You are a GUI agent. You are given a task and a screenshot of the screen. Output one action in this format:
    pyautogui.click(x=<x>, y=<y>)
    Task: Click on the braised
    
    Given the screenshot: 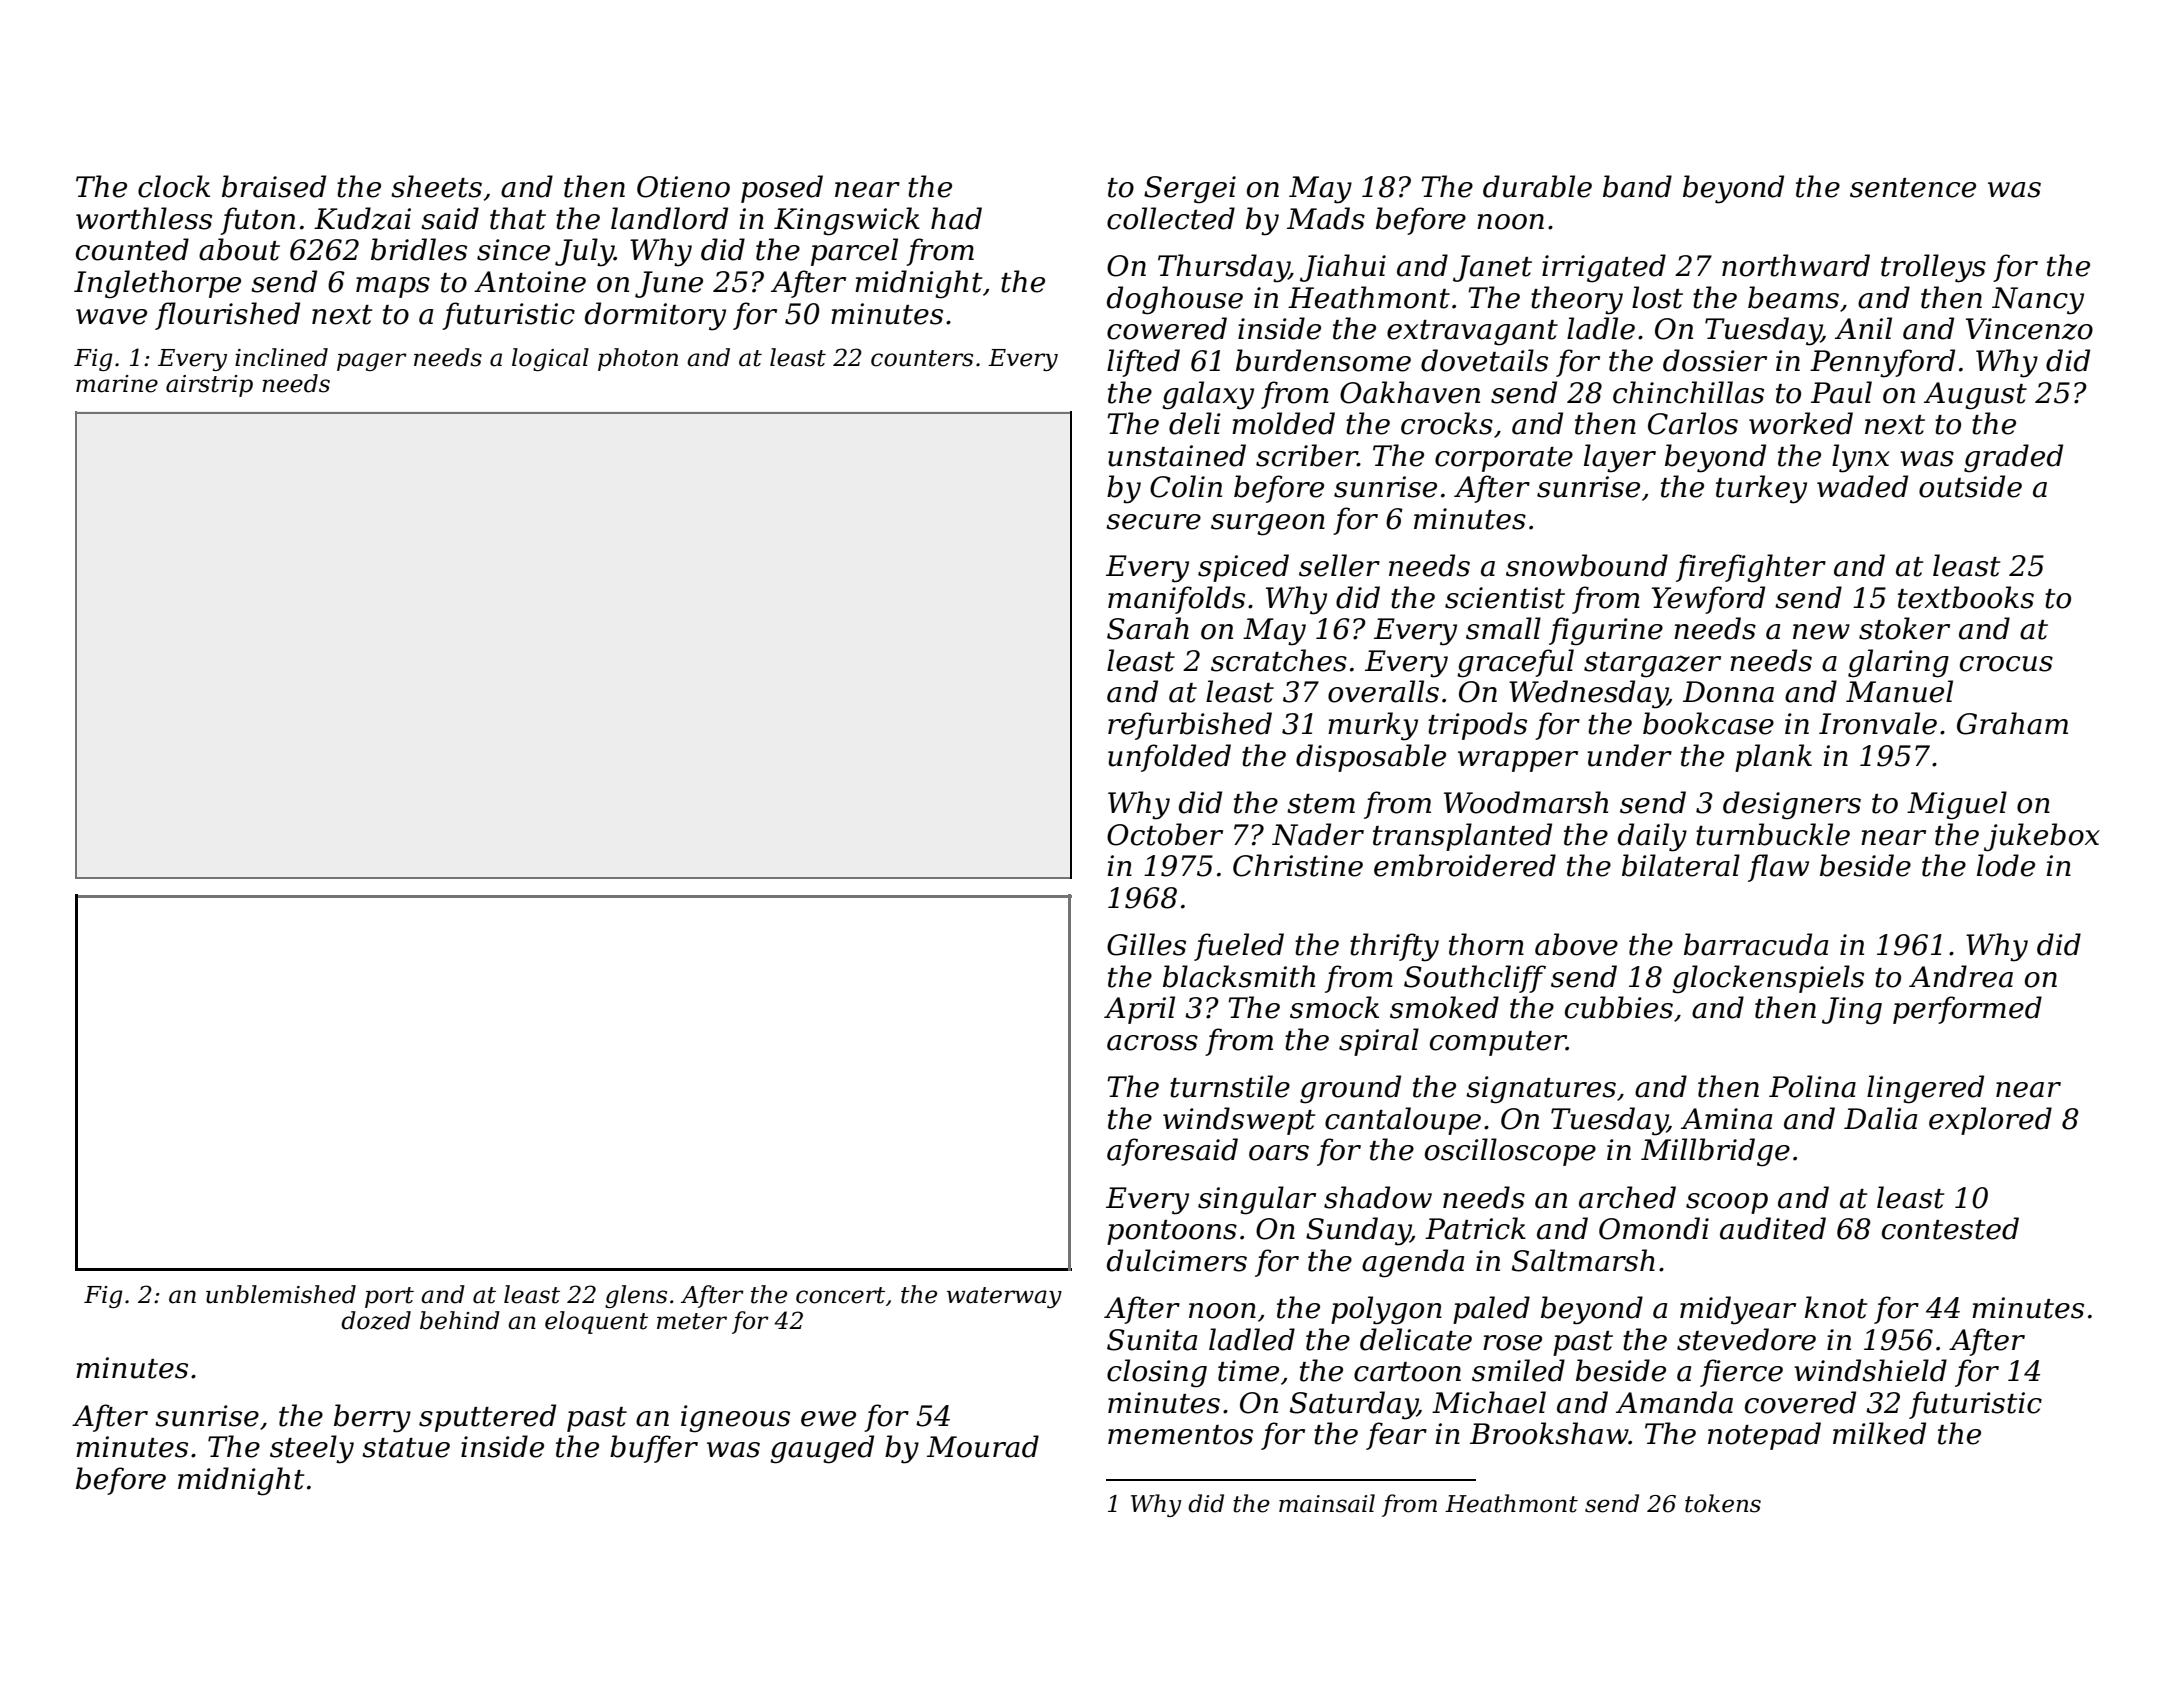 What is the action you would take?
    pyautogui.click(x=274, y=186)
